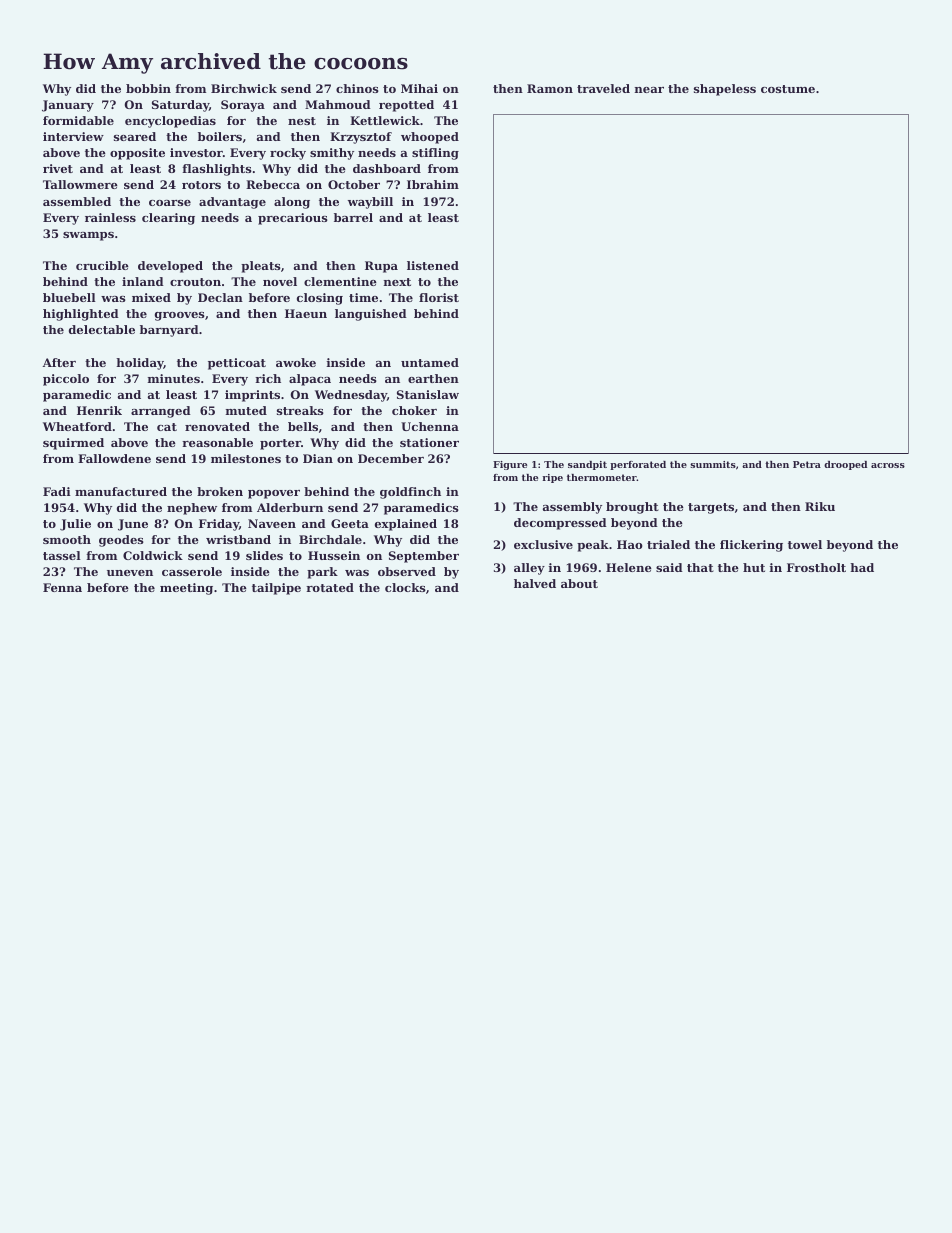  I want to click on seared, so click(135, 136).
